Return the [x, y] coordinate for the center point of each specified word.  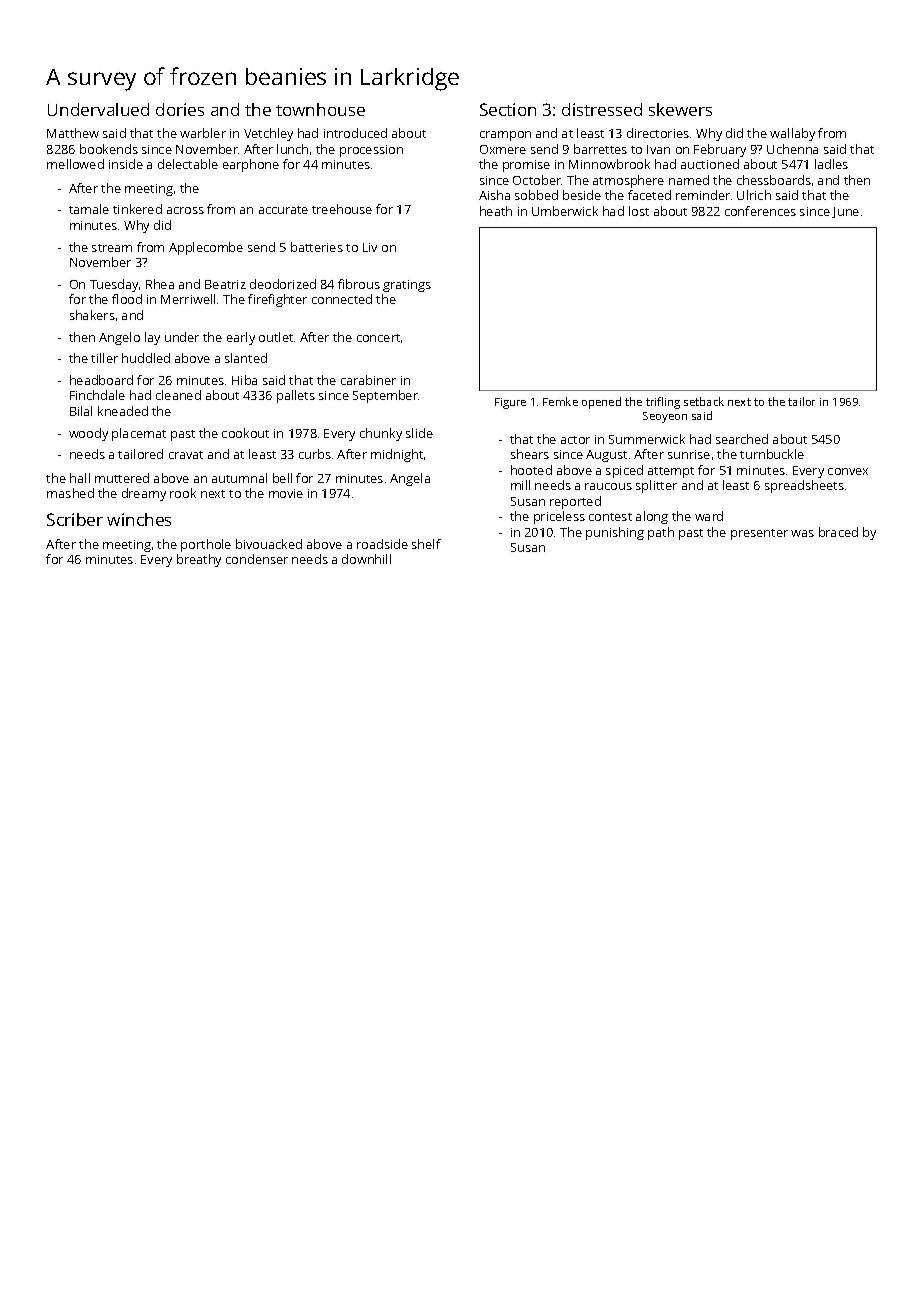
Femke [560, 401]
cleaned [178, 395]
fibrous [359, 284]
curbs [315, 454]
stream [112, 248]
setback [704, 401]
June [845, 212]
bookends [109, 149]
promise [526, 166]
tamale [89, 209]
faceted [649, 195]
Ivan [658, 149]
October [537, 180]
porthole [206, 545]
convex [848, 471]
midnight [397, 455]
